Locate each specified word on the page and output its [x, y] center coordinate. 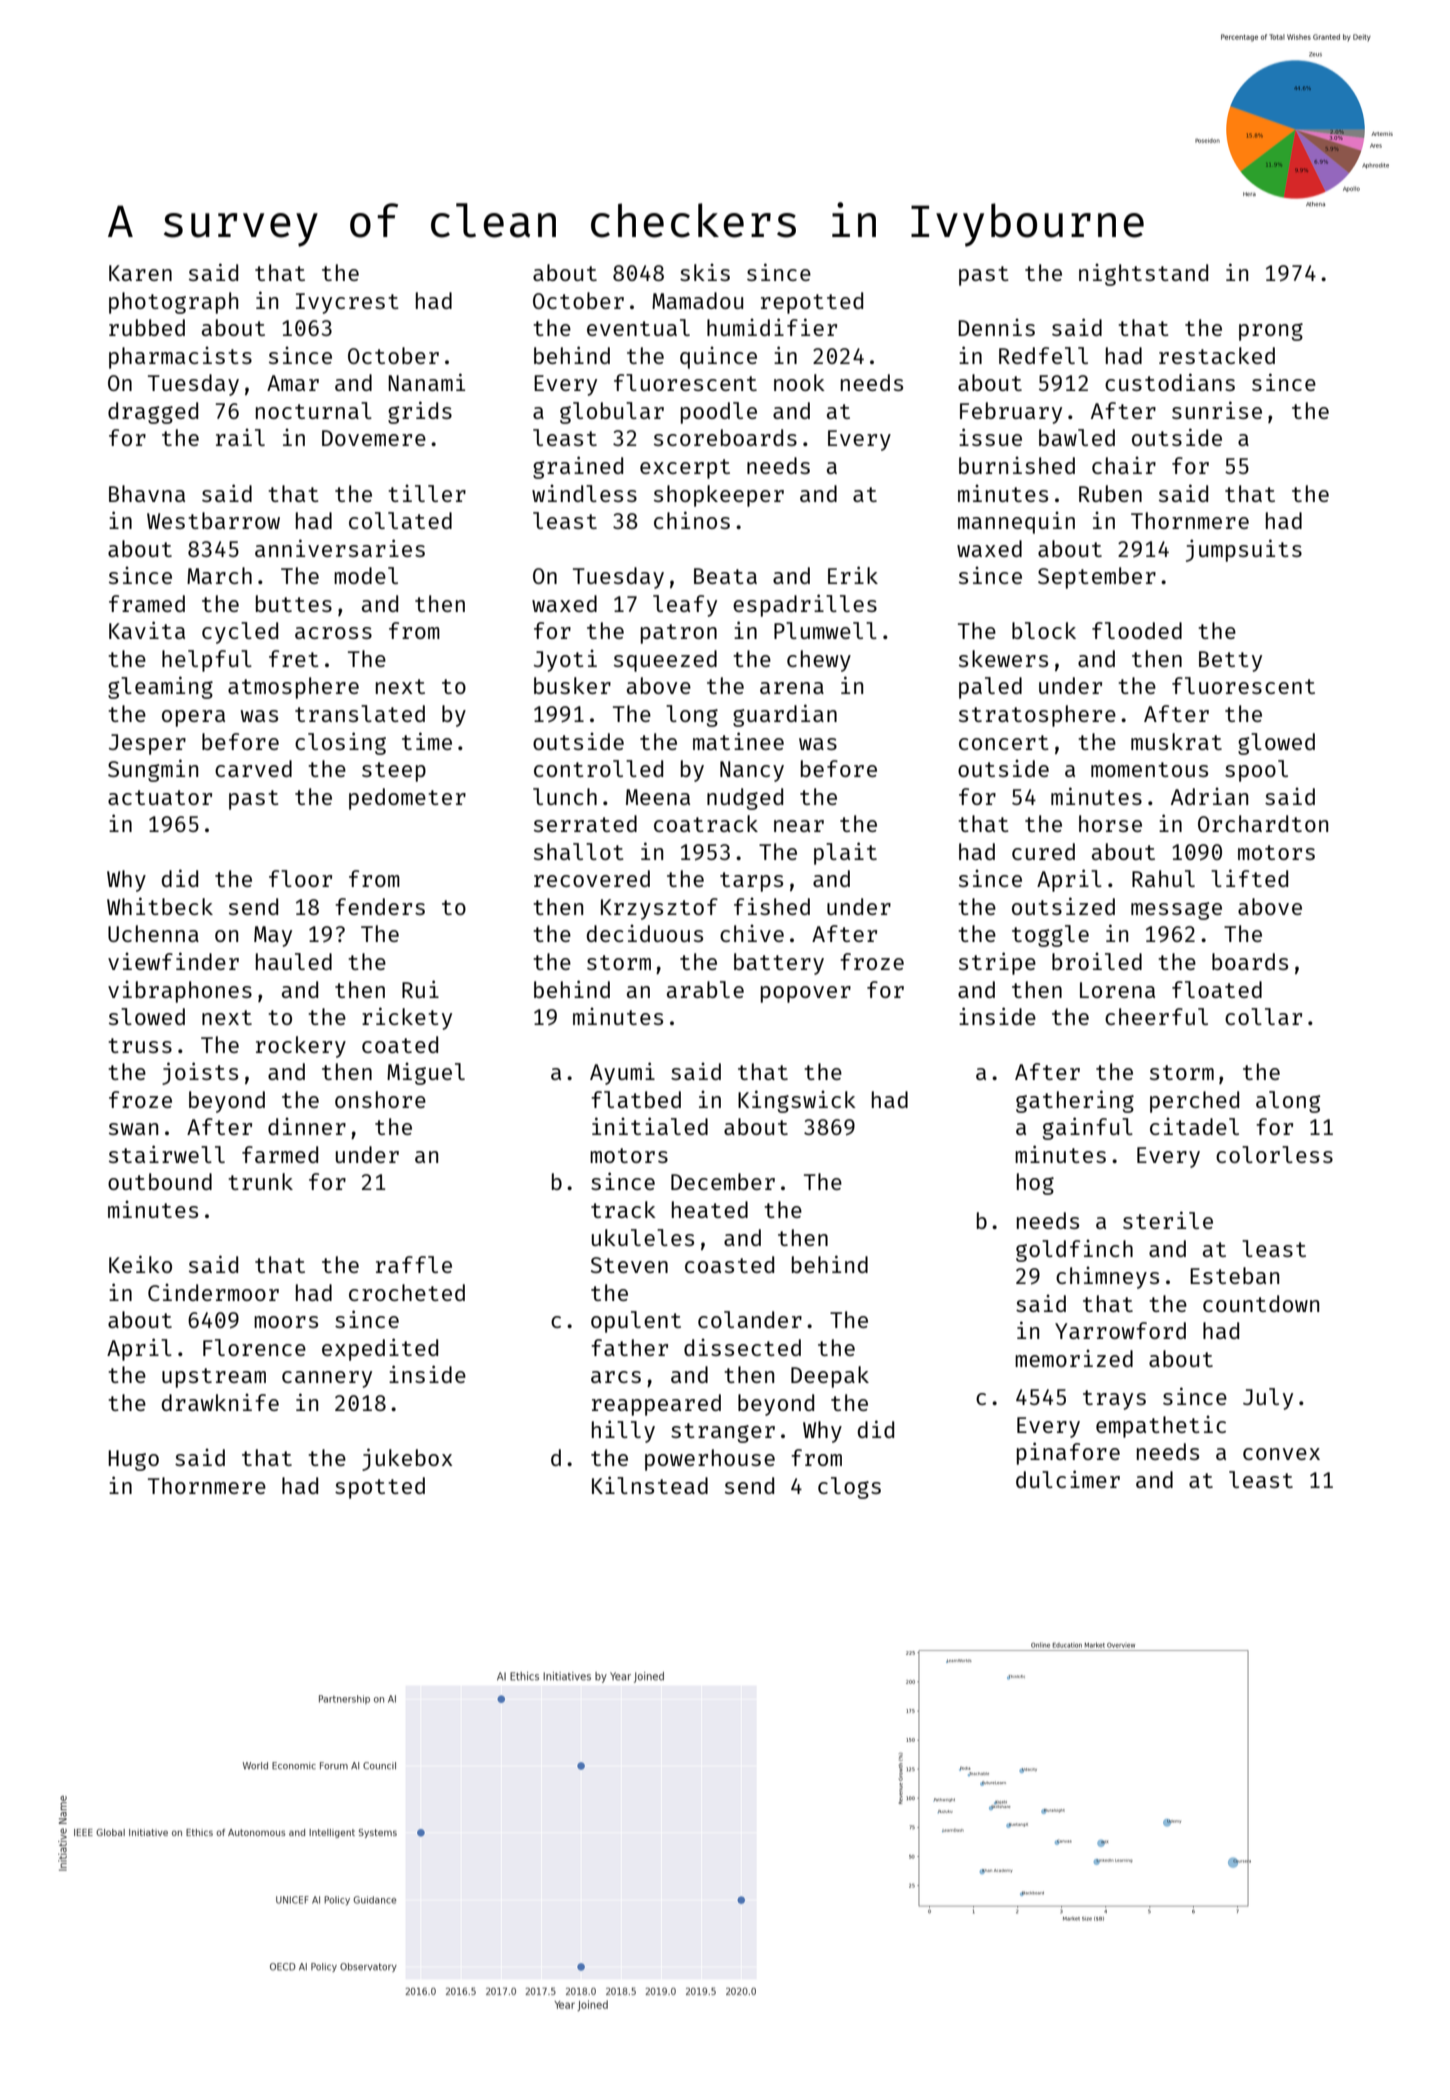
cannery [327, 1379]
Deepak [830, 1377]
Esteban [1234, 1275]
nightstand [1143, 275]
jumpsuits [1244, 550]
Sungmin [153, 770]
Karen [140, 273]
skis [705, 272]
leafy [685, 606]
